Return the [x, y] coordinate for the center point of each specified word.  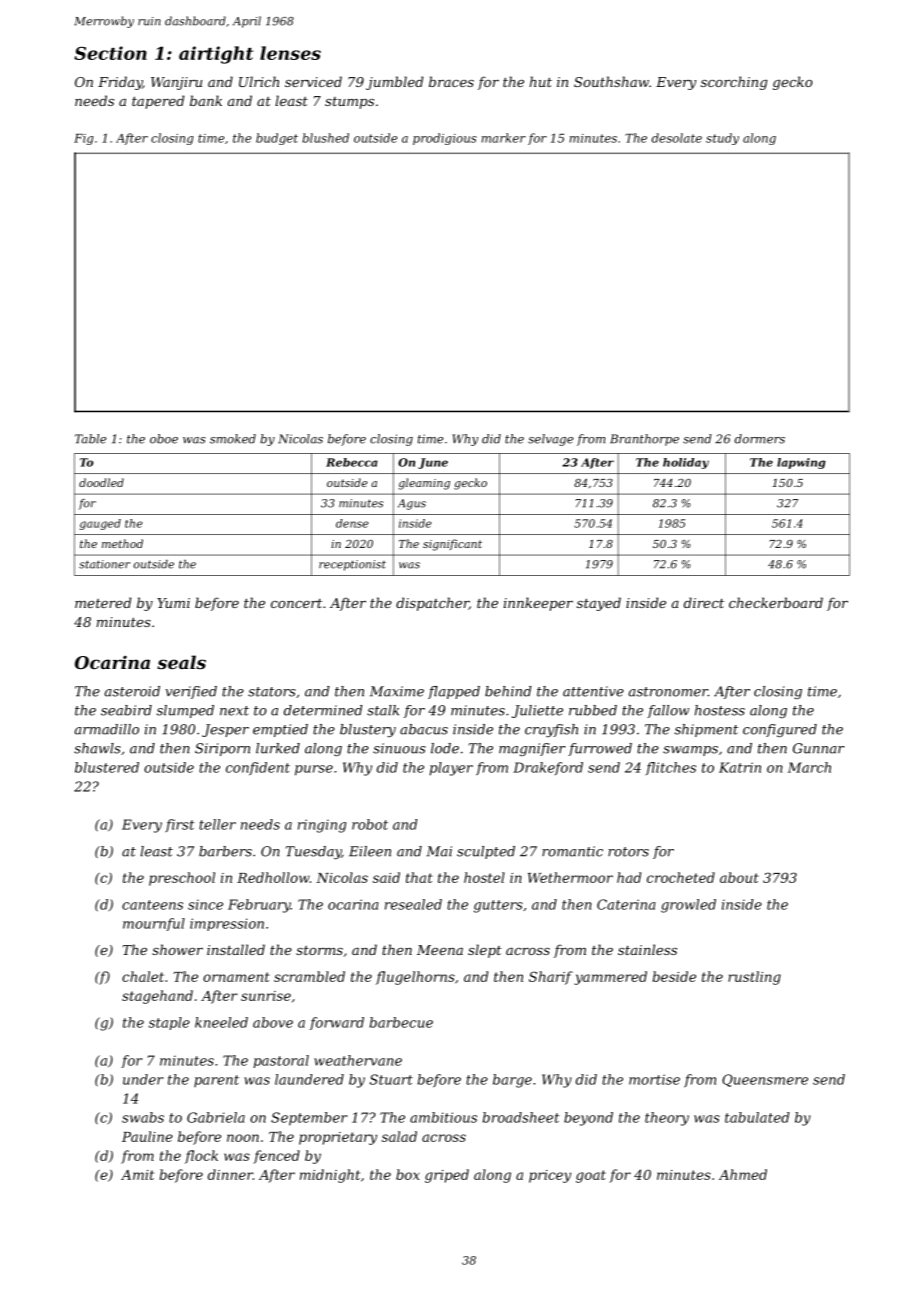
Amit [137, 1175]
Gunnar [819, 748]
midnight [330, 1176]
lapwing [801, 463]
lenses [290, 53]
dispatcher [432, 604]
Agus [412, 504]
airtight [216, 55]
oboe [164, 439]
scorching [734, 83]
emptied [280, 730]
